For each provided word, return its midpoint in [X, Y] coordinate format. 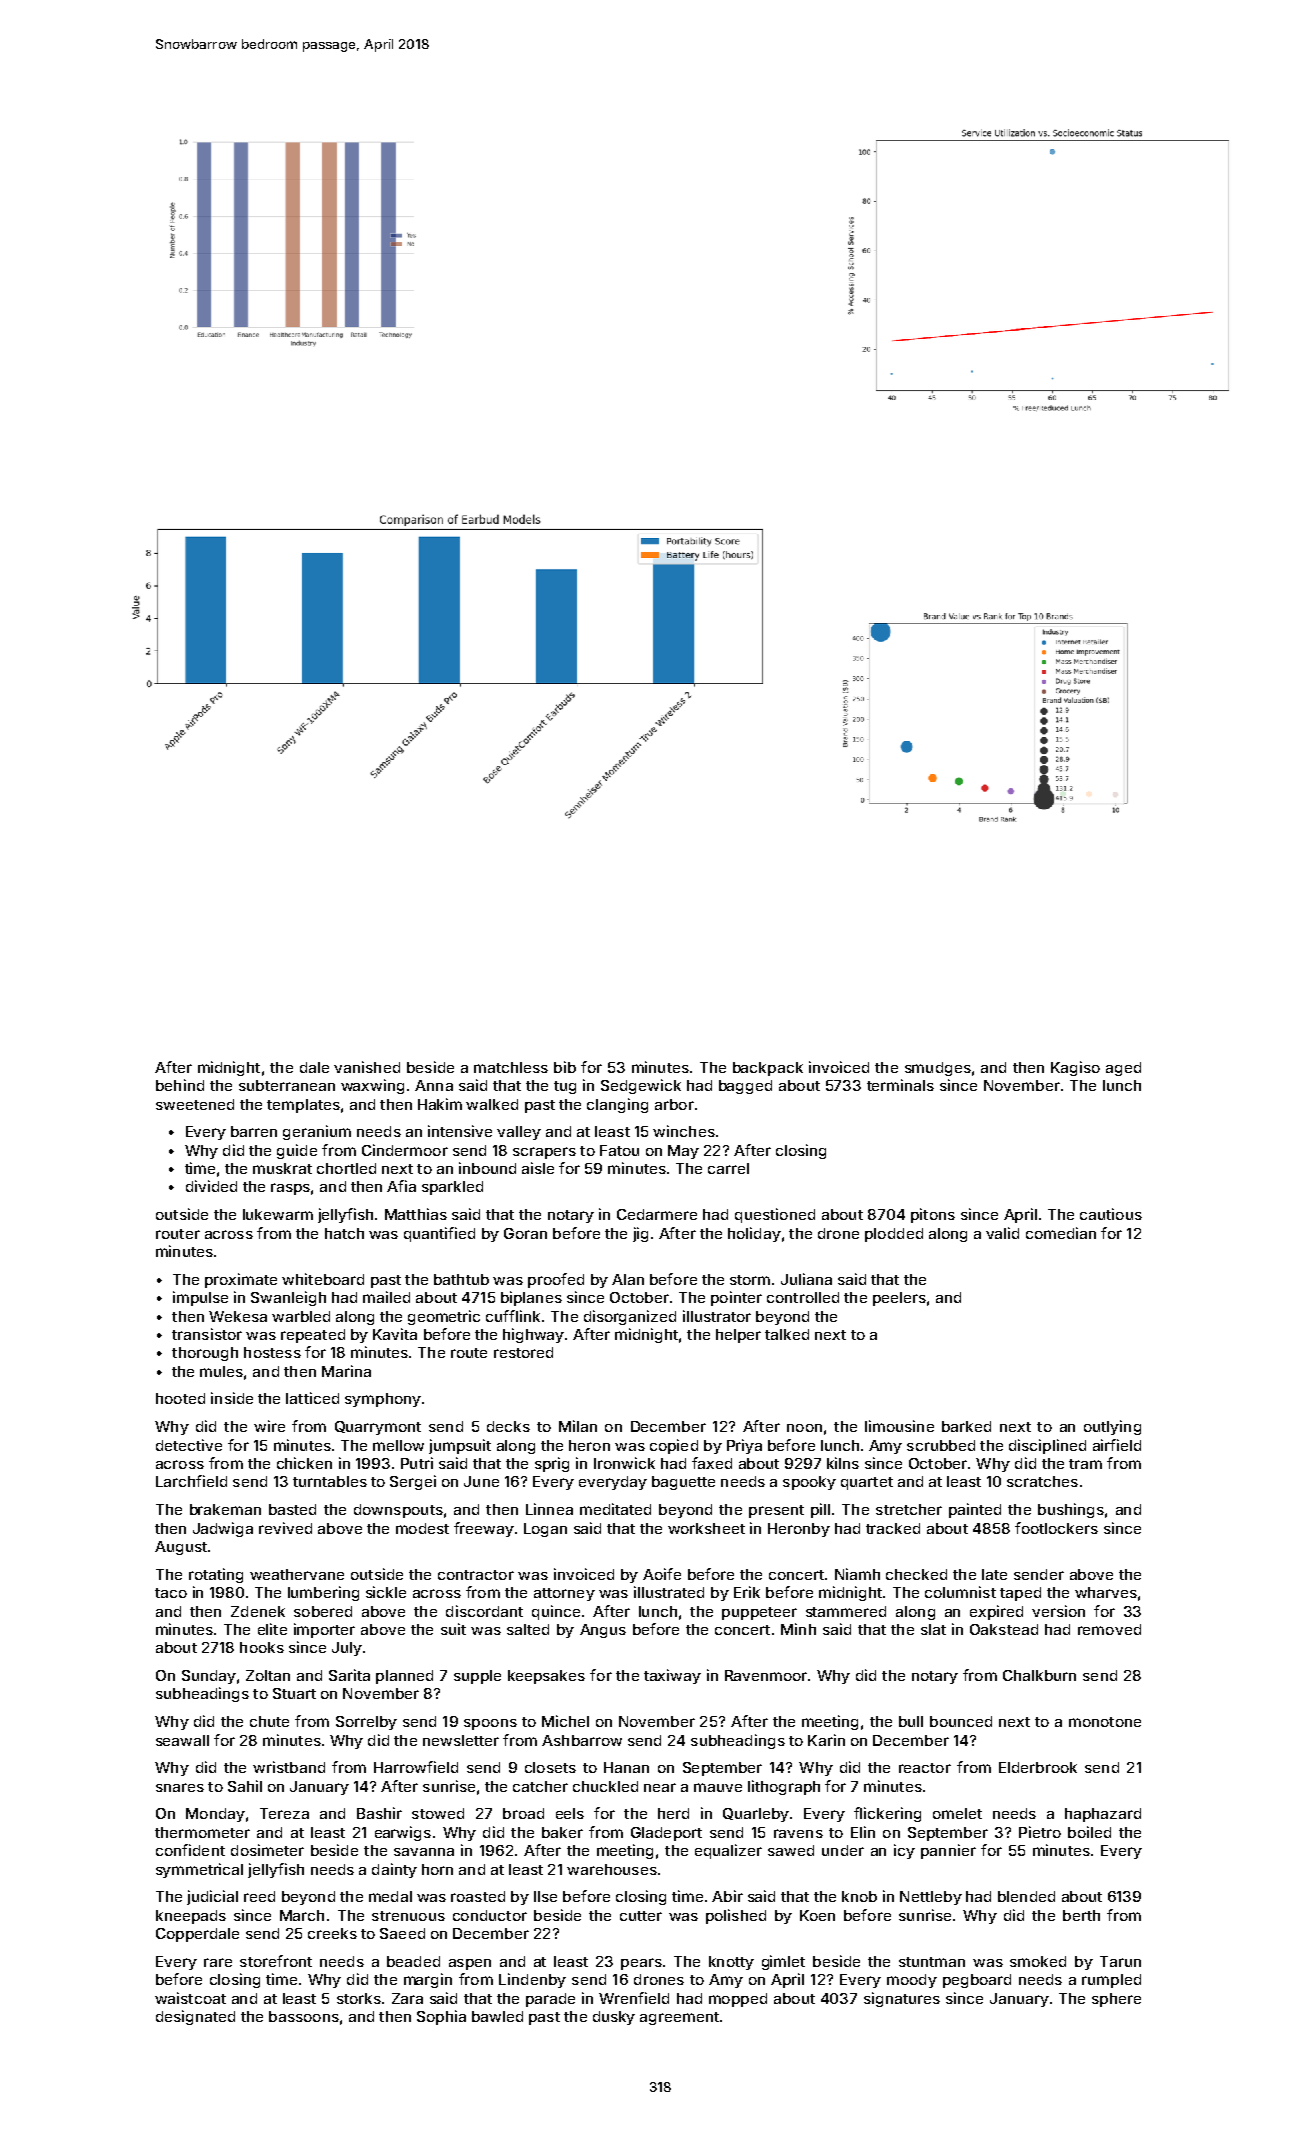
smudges [938, 1069]
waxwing [372, 1086]
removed [1109, 1629]
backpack [768, 1069]
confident [190, 1850]
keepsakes [546, 1677]
